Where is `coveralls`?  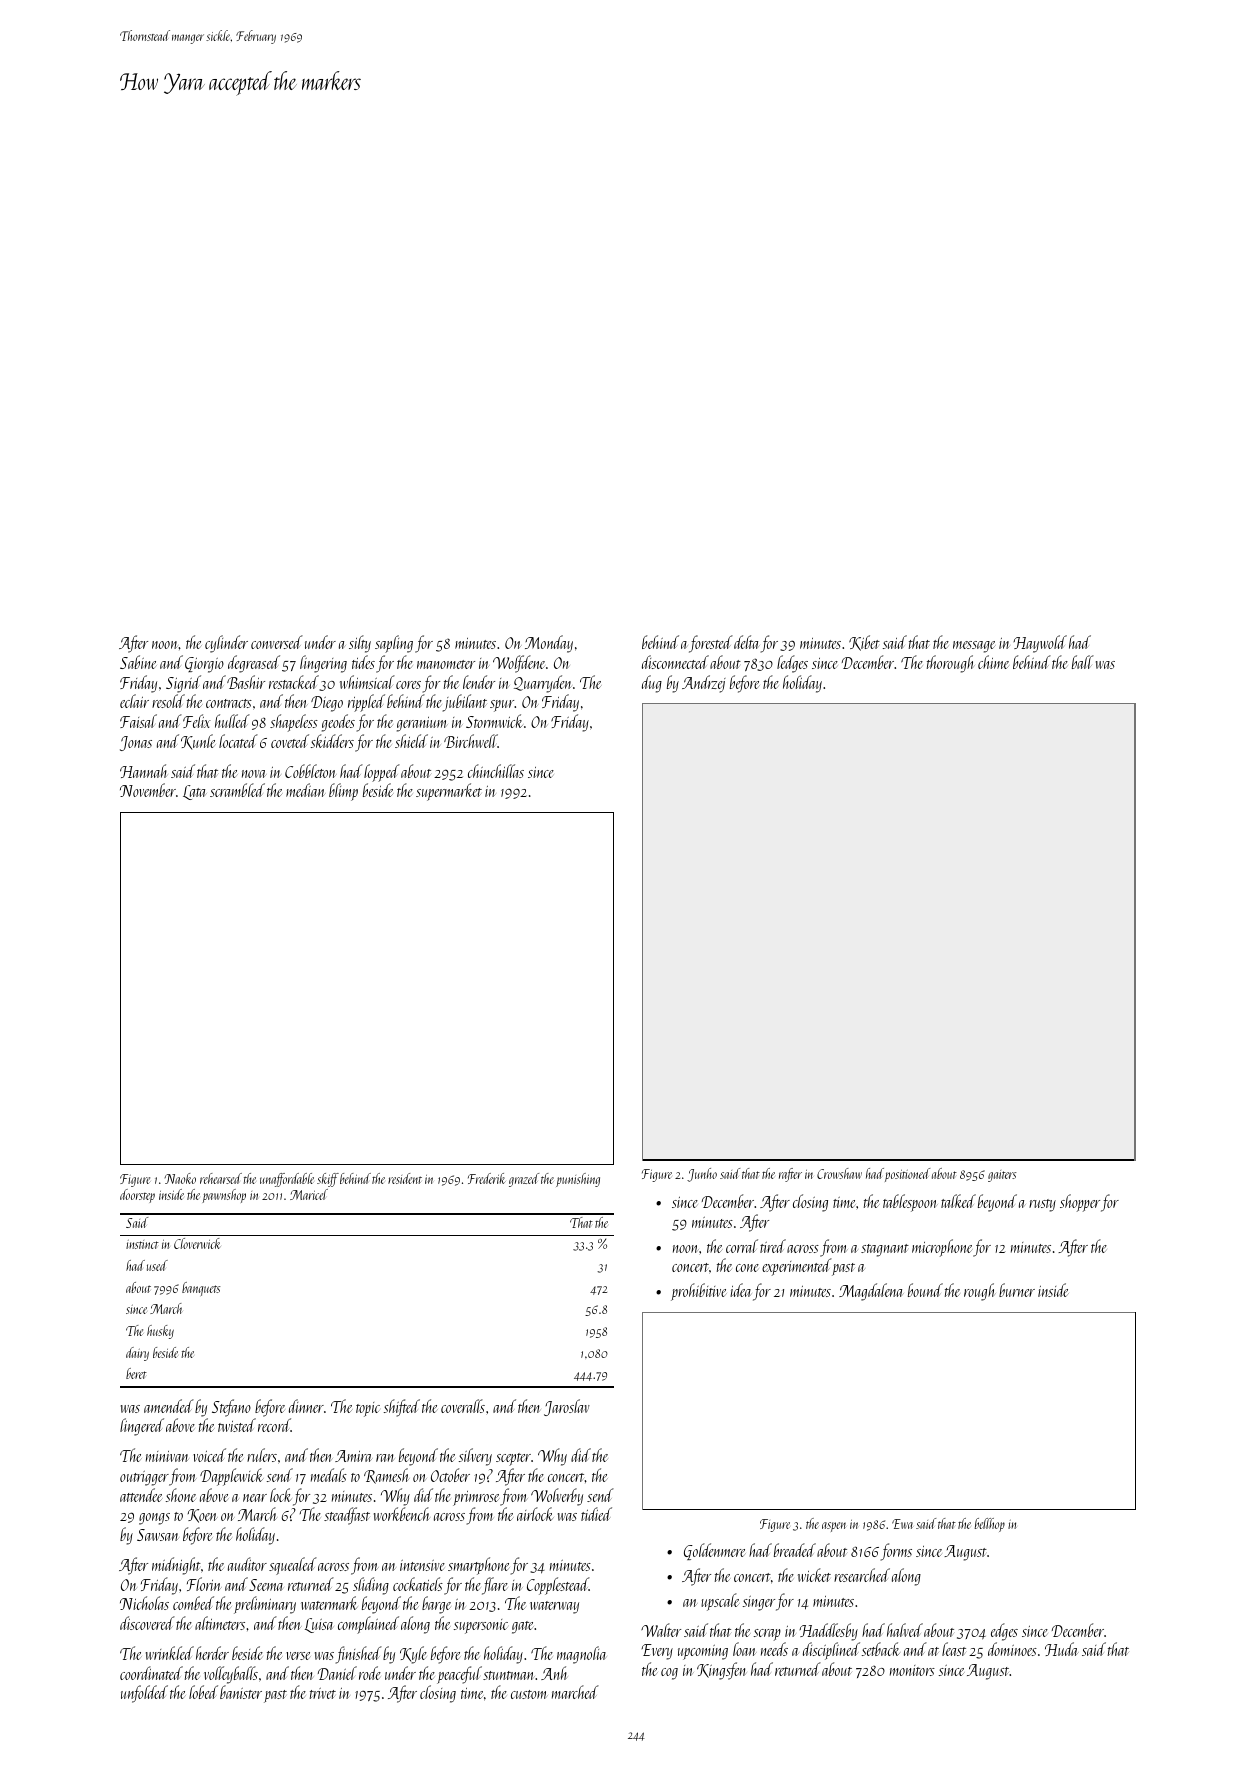 coveralls is located at coordinates (463, 1406).
